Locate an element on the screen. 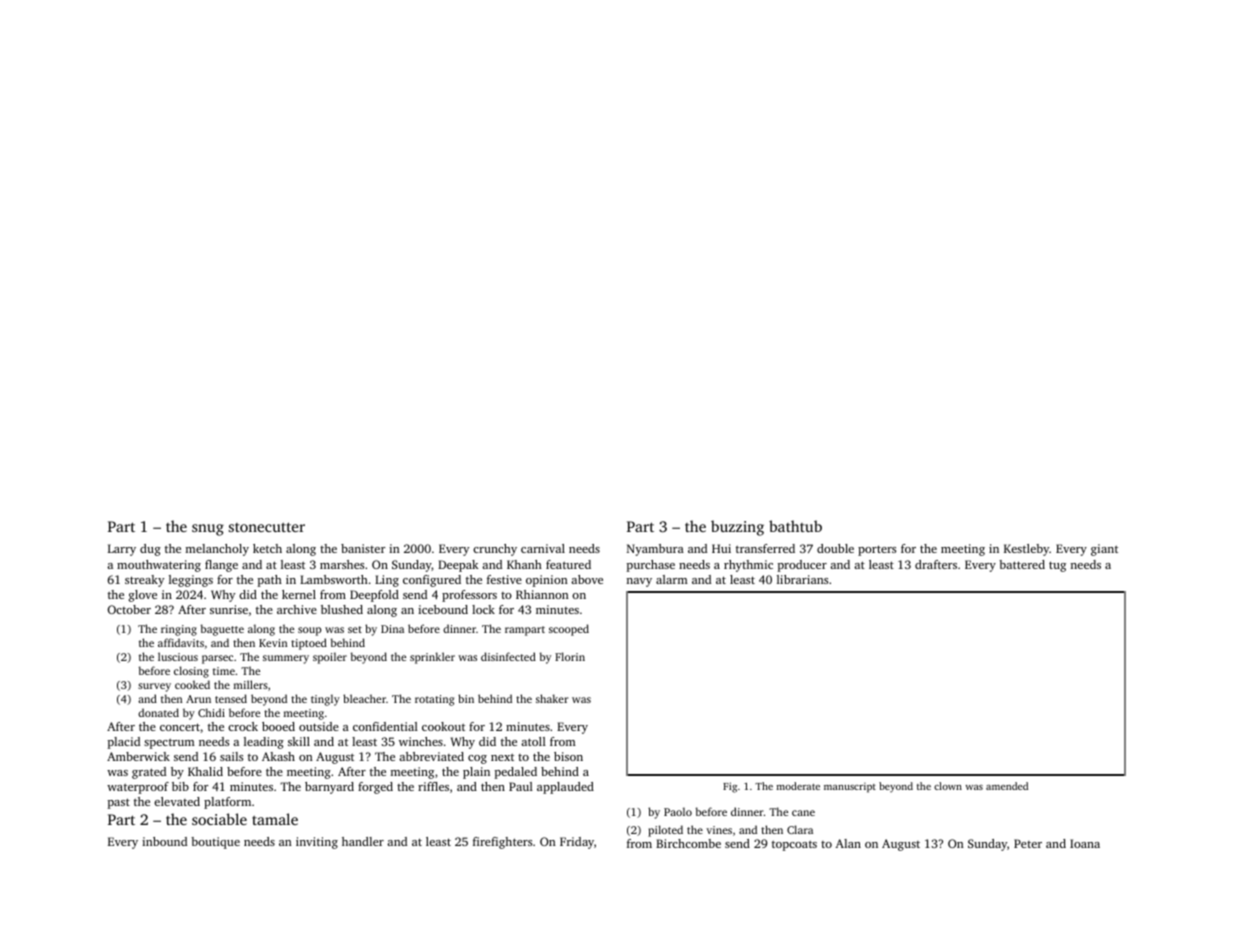 Image resolution: width=1233 pixels, height=952 pixels. inviting is located at coordinates (317, 843).
